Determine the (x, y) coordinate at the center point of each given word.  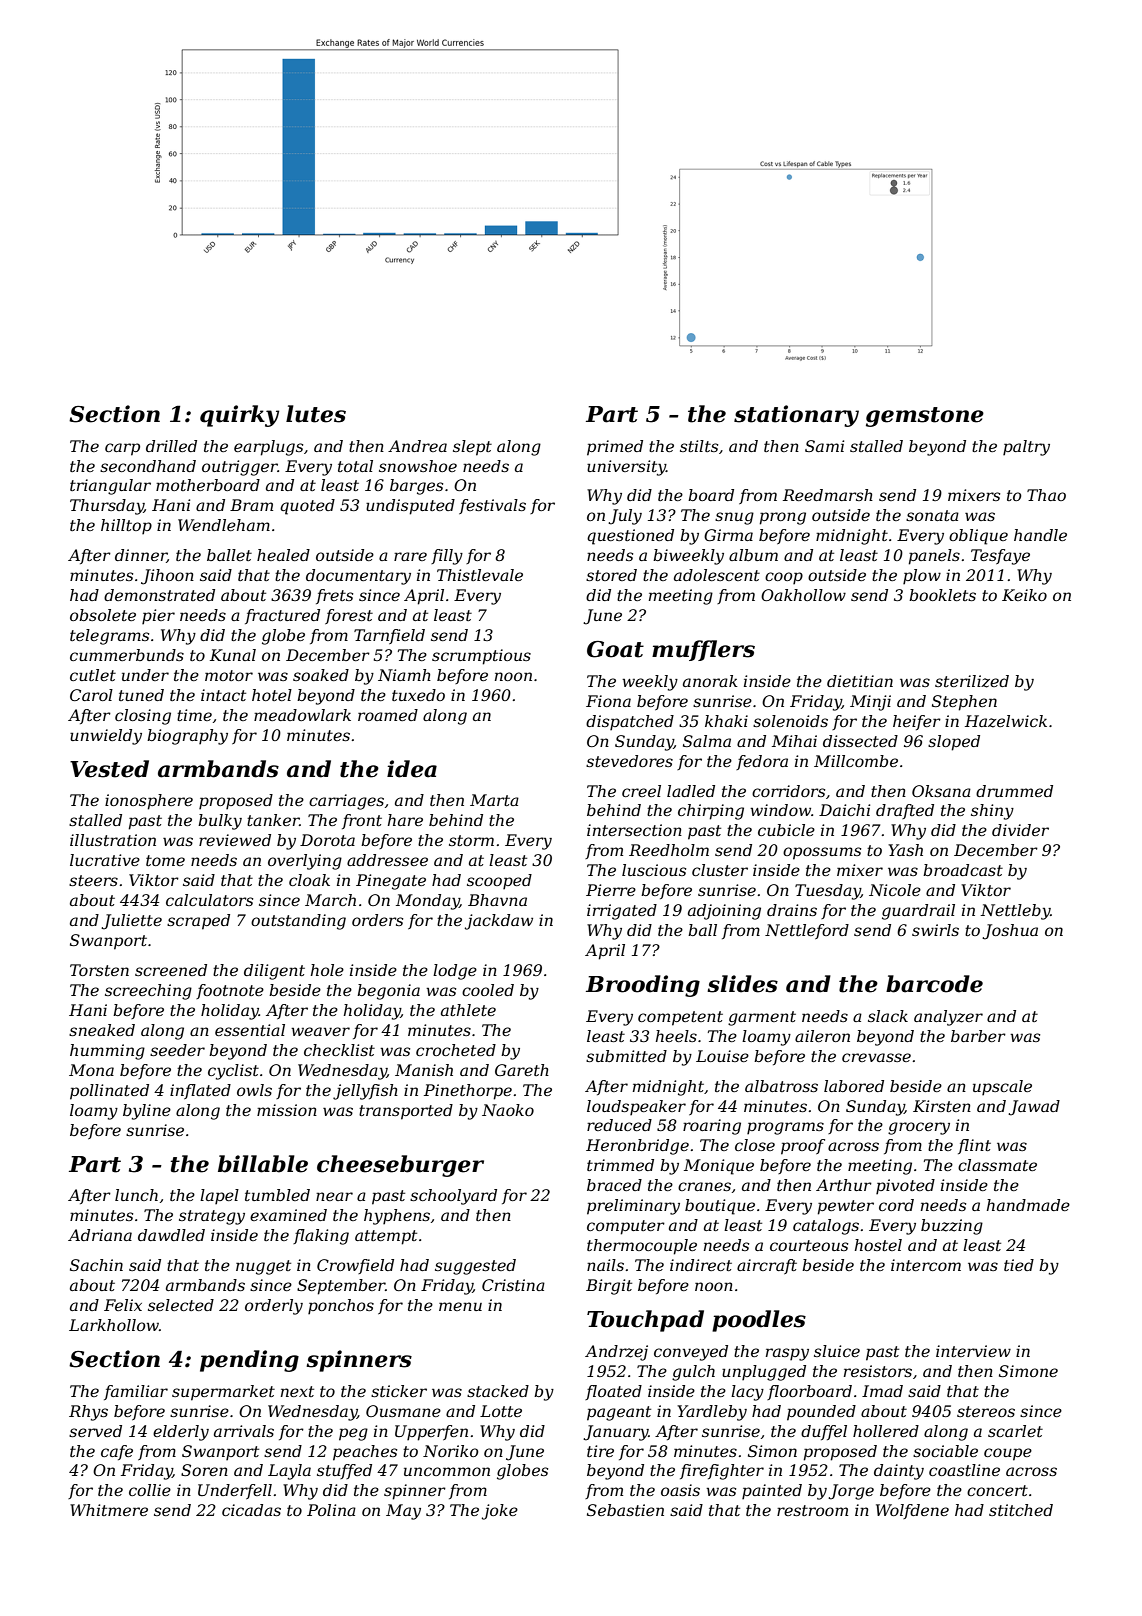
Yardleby (712, 1413)
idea (412, 769)
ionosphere (149, 802)
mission (287, 1110)
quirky (239, 416)
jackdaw (499, 922)
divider (1020, 830)
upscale (1002, 1088)
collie (150, 1490)
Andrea (417, 446)
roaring (712, 1127)
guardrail (918, 912)
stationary (796, 416)
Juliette (131, 922)
